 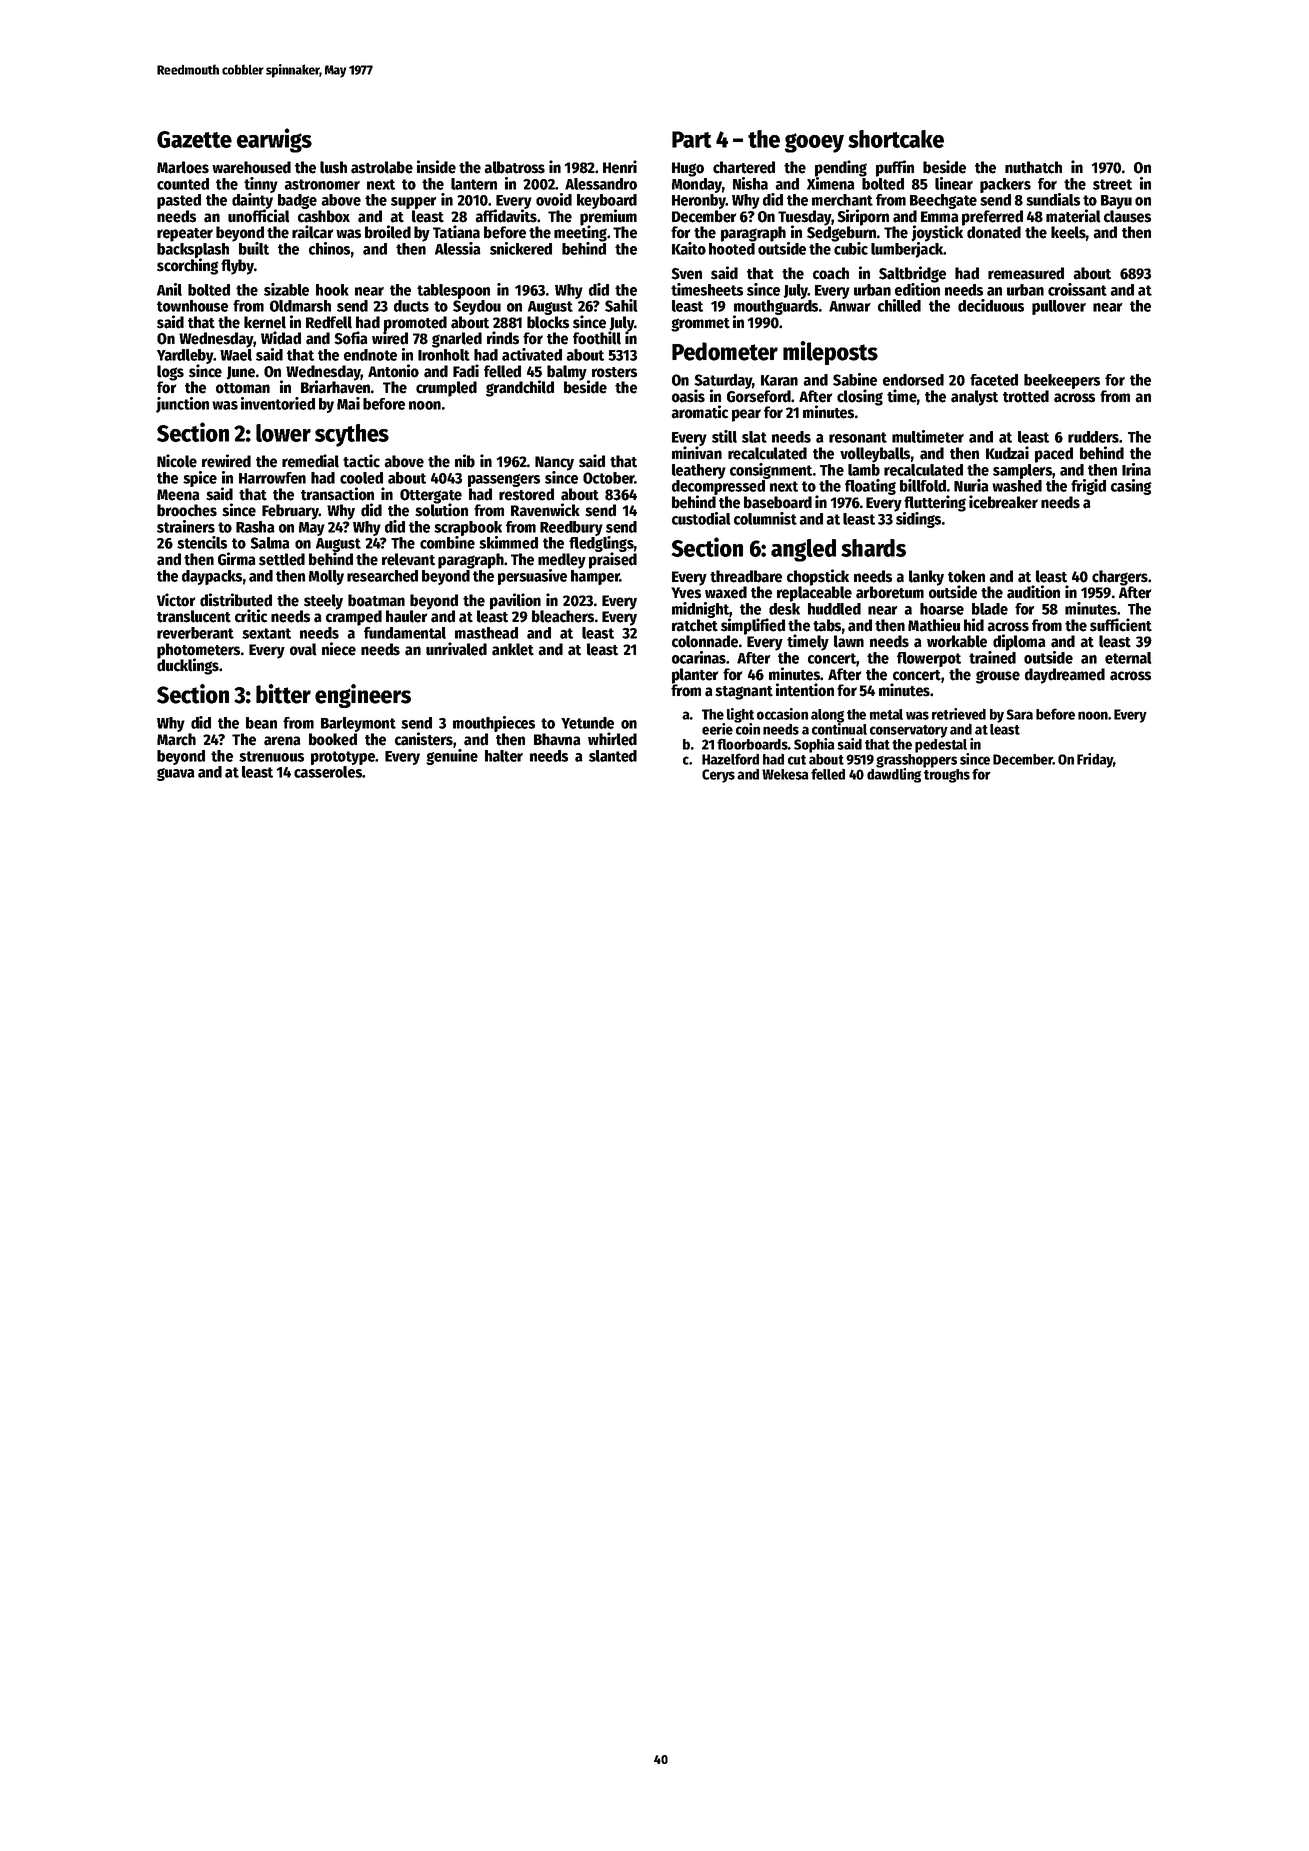 What do you see at coordinates (1112, 184) in the screenshot?
I see `street` at bounding box center [1112, 184].
